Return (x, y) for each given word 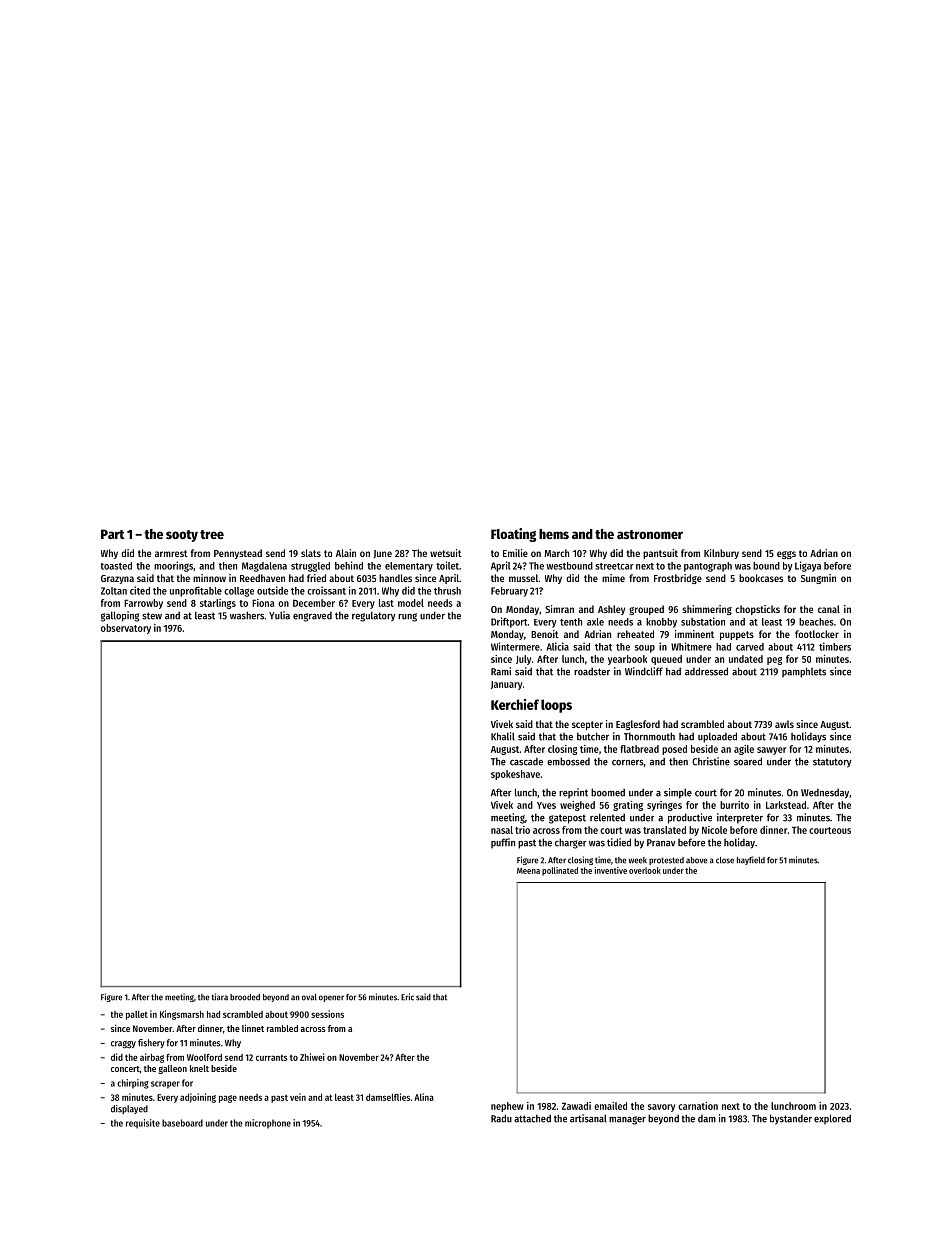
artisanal (588, 1118)
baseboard (182, 1123)
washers (247, 615)
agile (744, 750)
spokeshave (515, 775)
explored (832, 1119)
